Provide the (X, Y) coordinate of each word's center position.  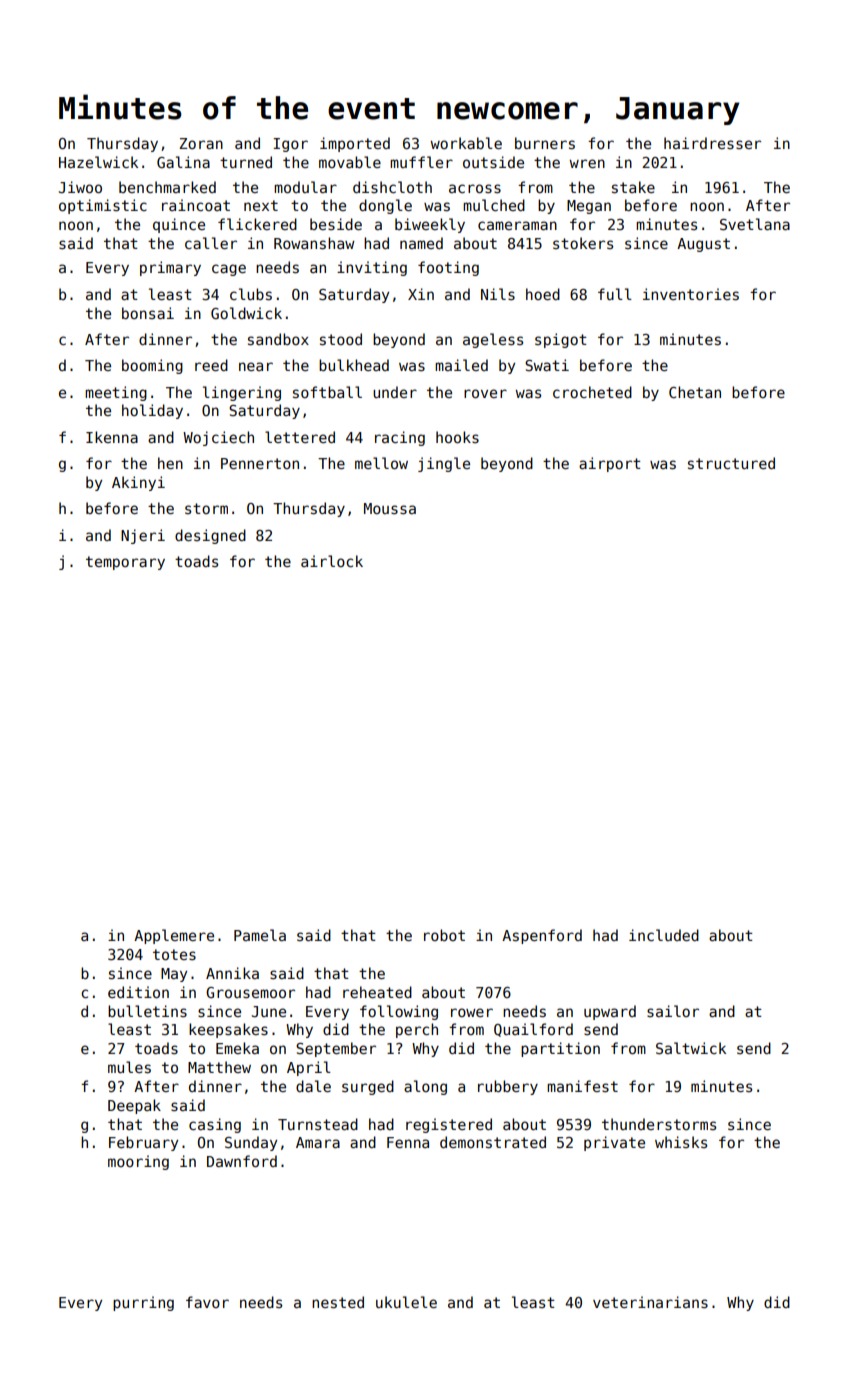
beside (336, 224)
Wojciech (218, 438)
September (336, 1049)
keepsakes (228, 1030)
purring (143, 1303)
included (664, 935)
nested (338, 1302)
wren (587, 163)
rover (485, 393)
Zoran (201, 143)
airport (610, 464)
